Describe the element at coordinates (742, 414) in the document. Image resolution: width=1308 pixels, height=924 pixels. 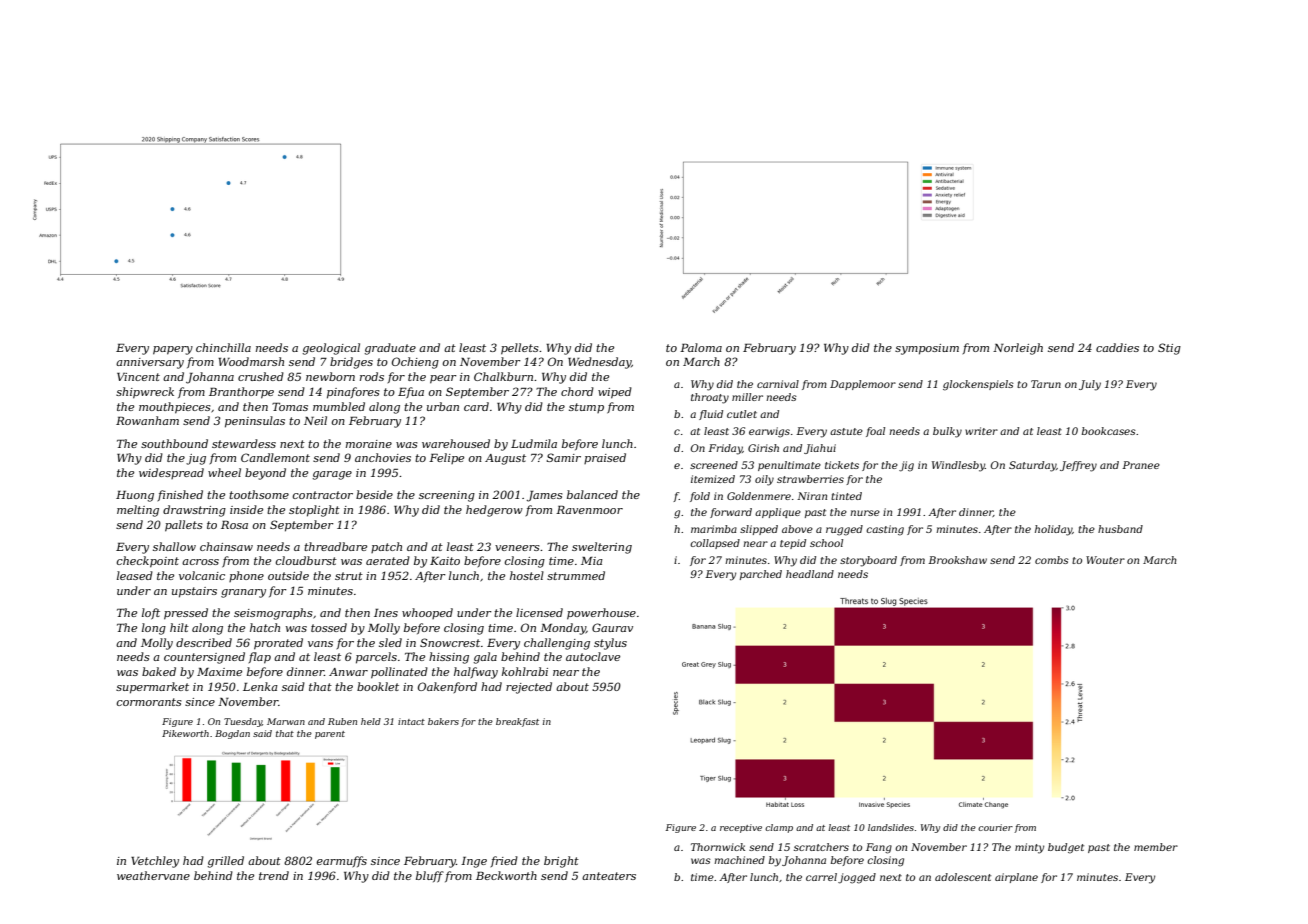
I see `cutlet` at that location.
